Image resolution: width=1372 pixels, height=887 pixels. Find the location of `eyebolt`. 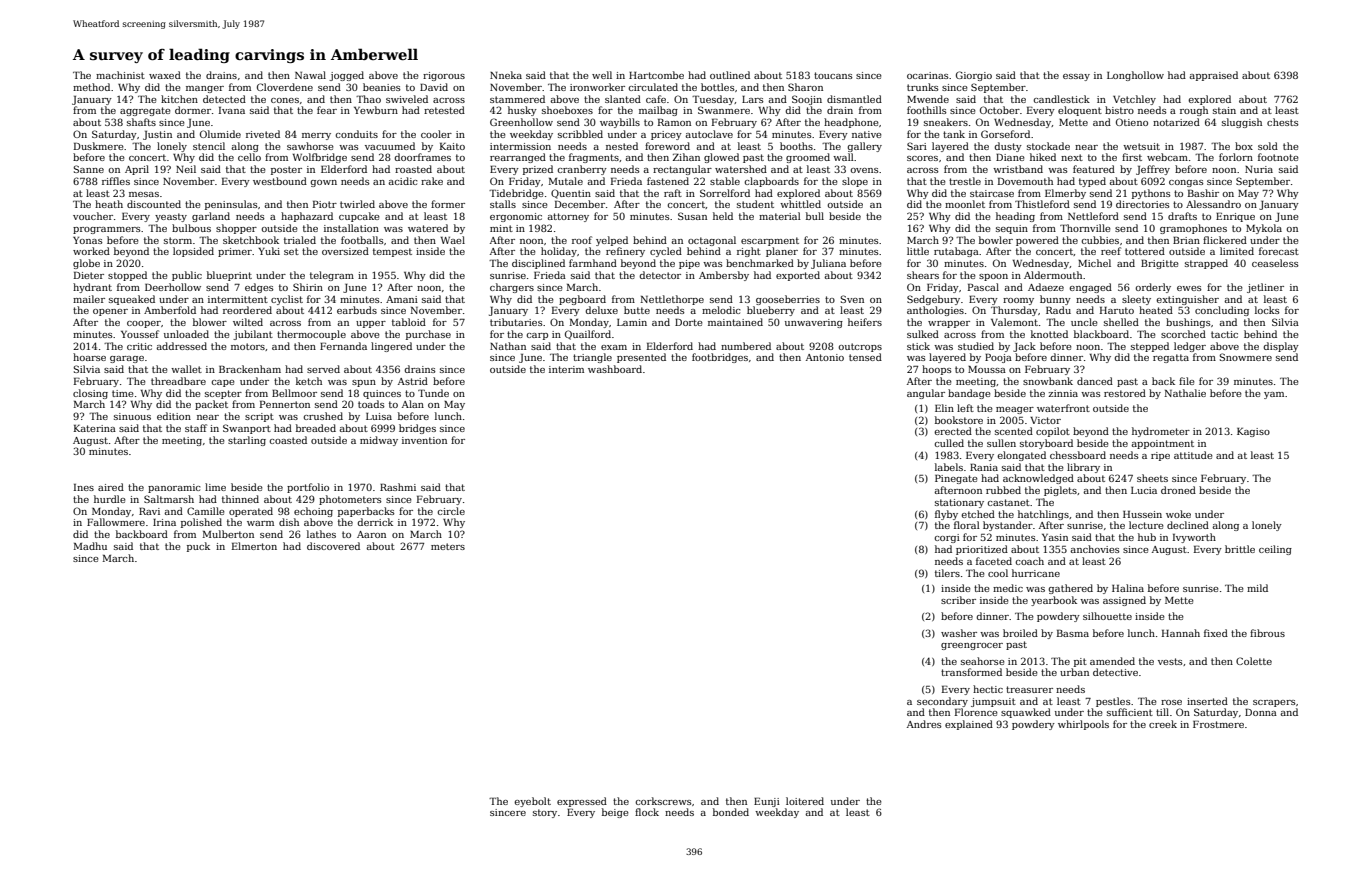

eyebolt is located at coordinates (532, 802).
